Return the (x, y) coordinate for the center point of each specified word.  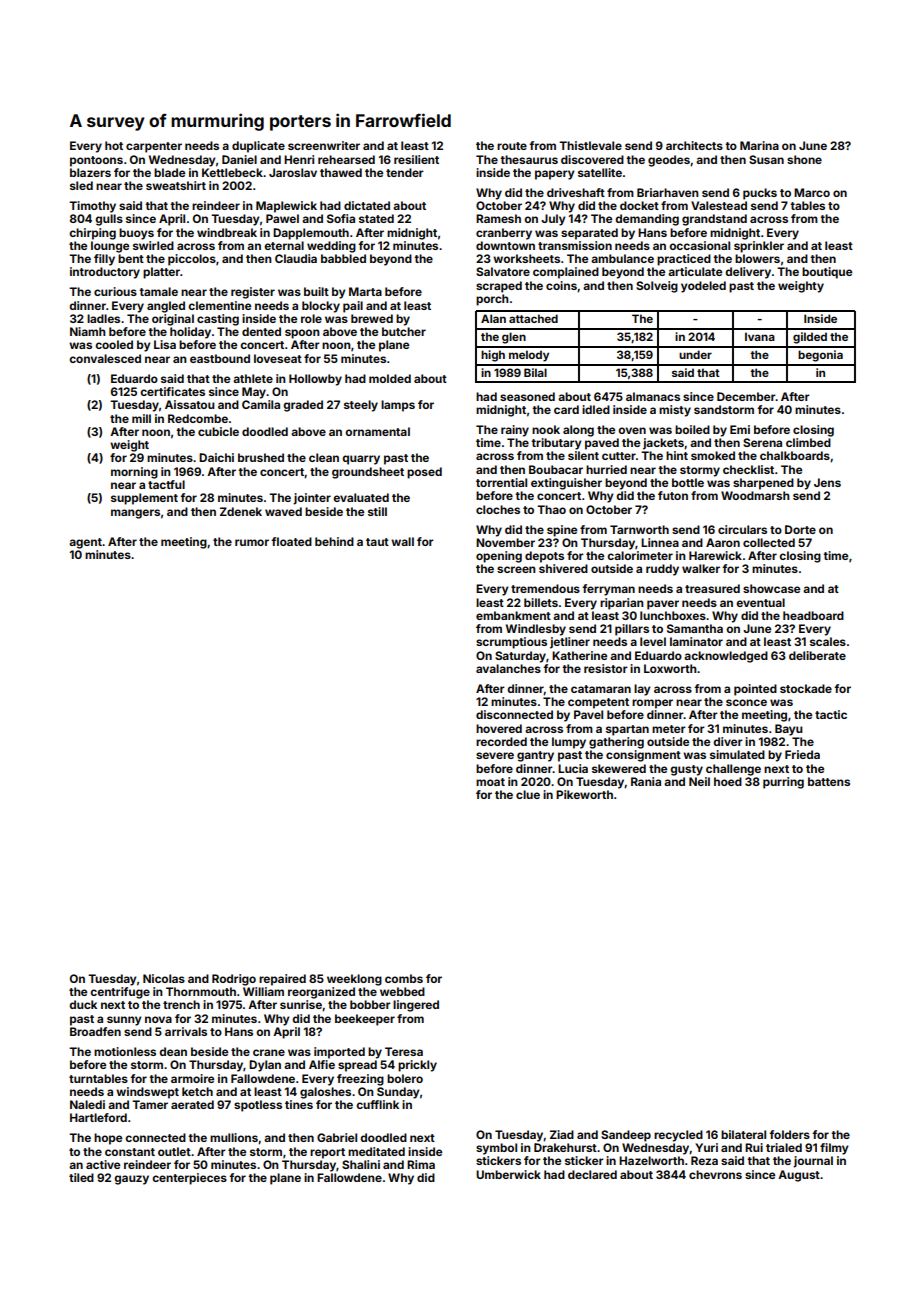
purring (783, 783)
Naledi (87, 1104)
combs (404, 978)
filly (104, 260)
